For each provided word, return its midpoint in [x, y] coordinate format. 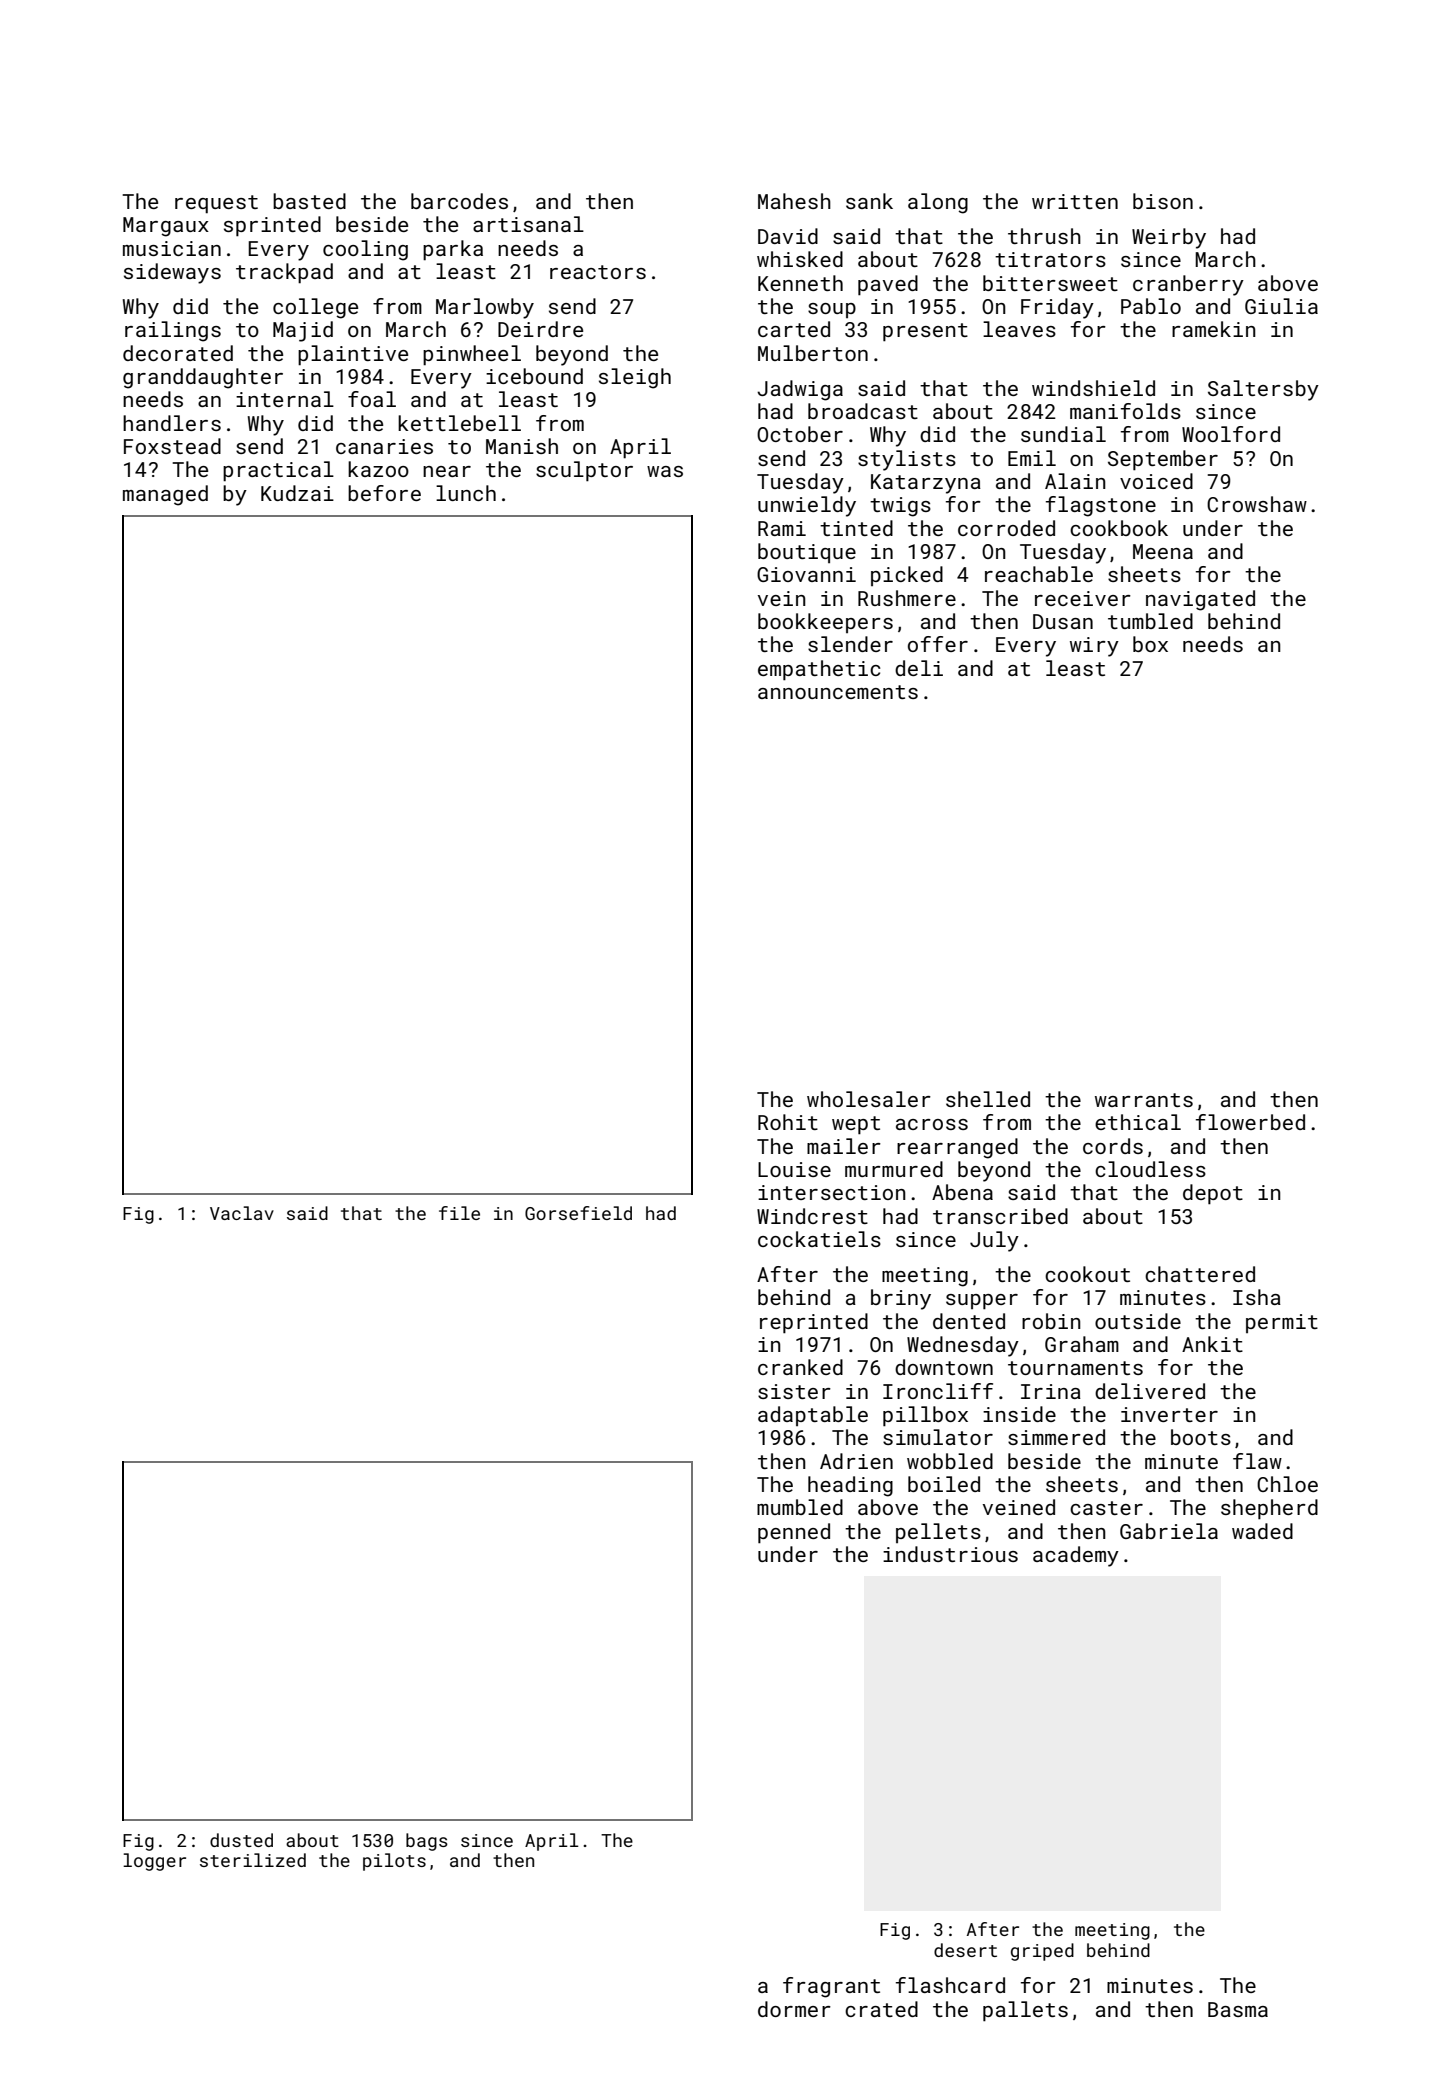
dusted [241, 1840]
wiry [1094, 647]
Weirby [1169, 238]
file [459, 1213]
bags [427, 1842]
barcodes [459, 201]
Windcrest [812, 1216]
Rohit [788, 1122]
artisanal [528, 224]
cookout [1087, 1274]
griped [1042, 1952]
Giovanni [806, 574]
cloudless [1150, 1169]
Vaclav [242, 1213]
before [384, 493]
